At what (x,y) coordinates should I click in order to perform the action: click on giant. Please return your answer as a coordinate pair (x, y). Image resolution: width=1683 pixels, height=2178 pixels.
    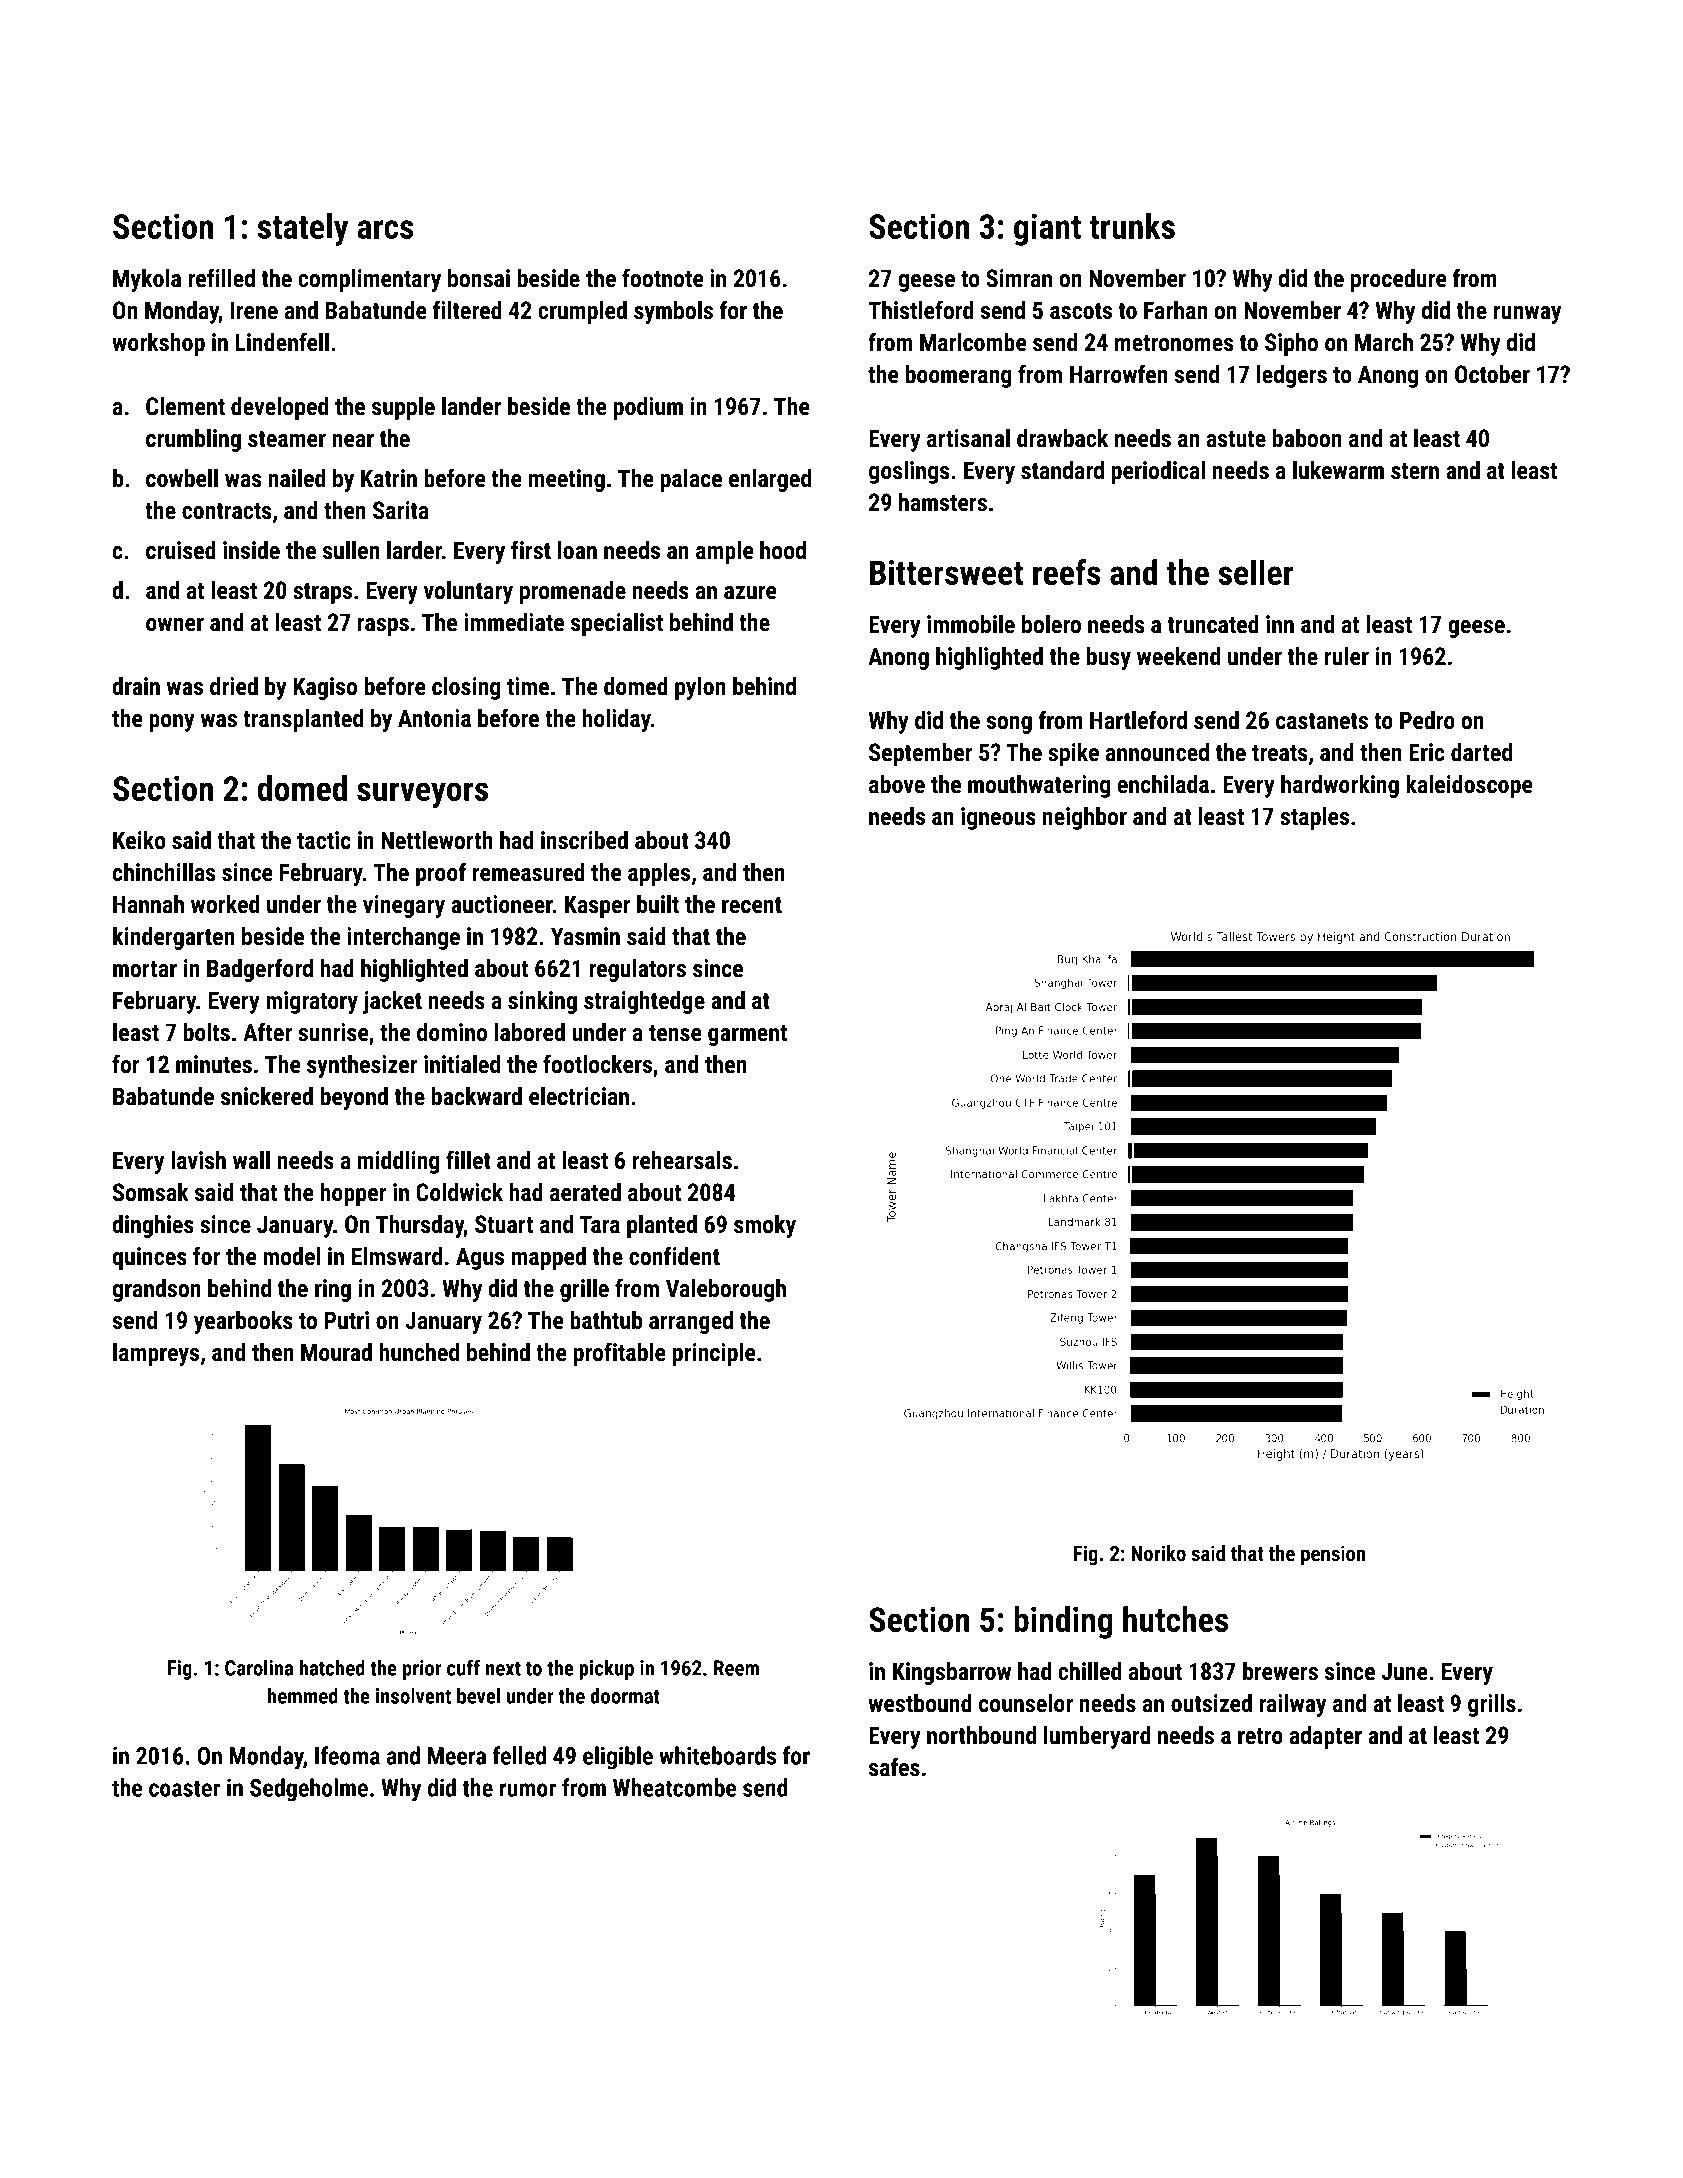
    Looking at the image, I should click on (1047, 229).
